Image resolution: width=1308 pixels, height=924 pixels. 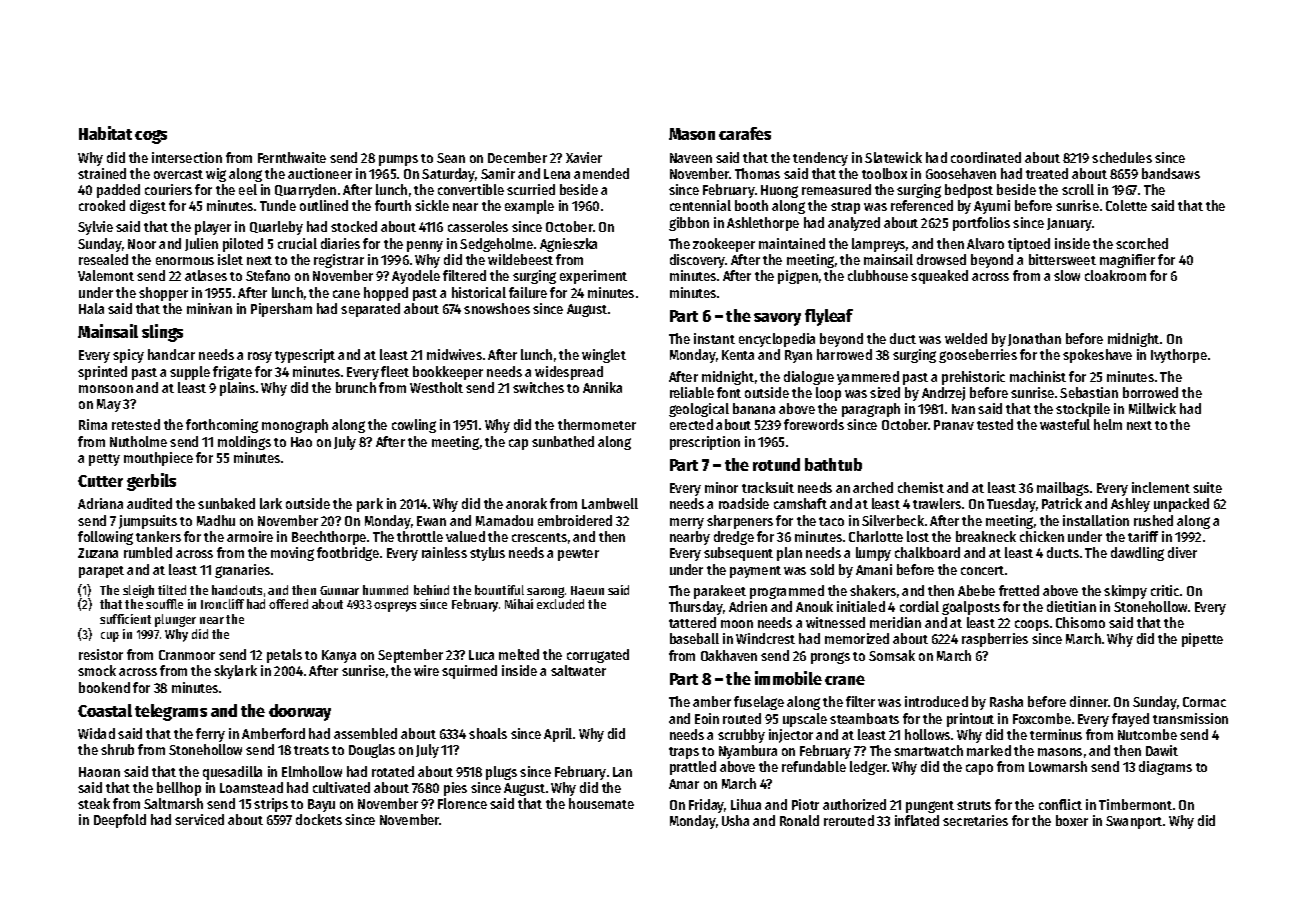 I want to click on monograph, so click(x=295, y=426).
